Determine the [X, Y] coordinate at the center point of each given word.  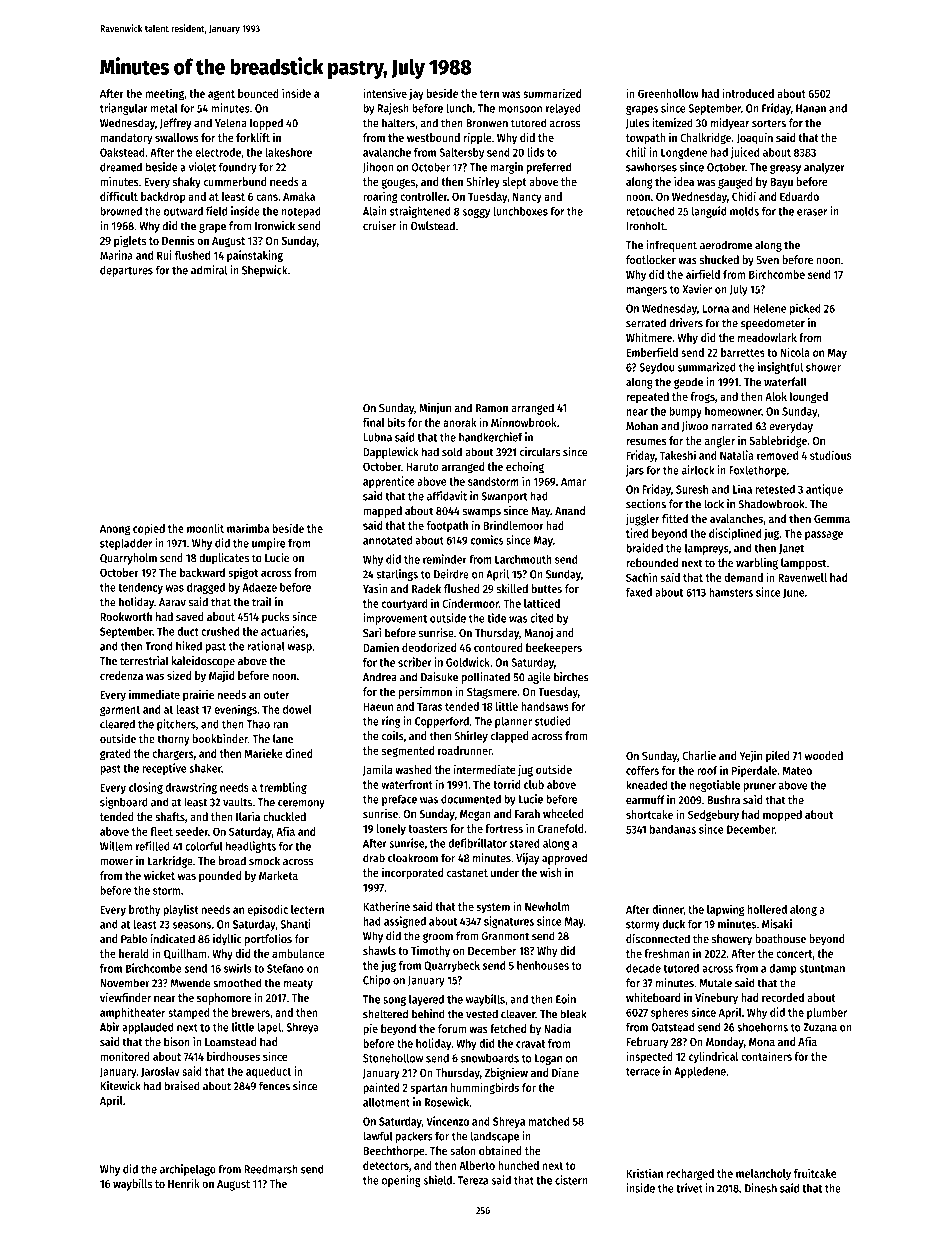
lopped [266, 124]
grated [115, 755]
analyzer [824, 168]
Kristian [644, 1173]
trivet [689, 1188]
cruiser [379, 226]
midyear [730, 124]
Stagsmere [492, 693]
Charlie [699, 755]
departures [126, 271]
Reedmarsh [271, 1169]
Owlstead [433, 226]
